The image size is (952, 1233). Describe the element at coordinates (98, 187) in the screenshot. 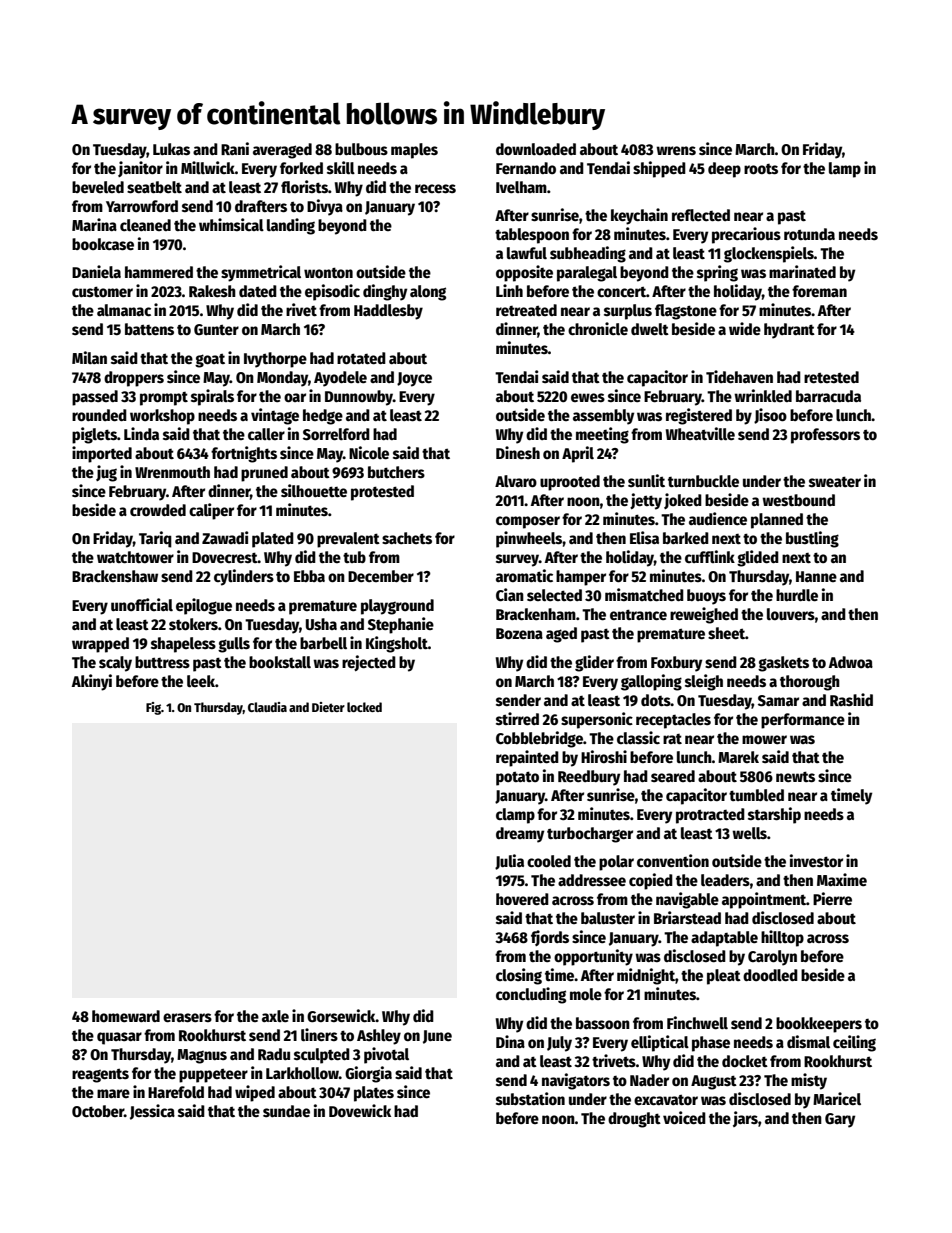

I see `beveled` at that location.
